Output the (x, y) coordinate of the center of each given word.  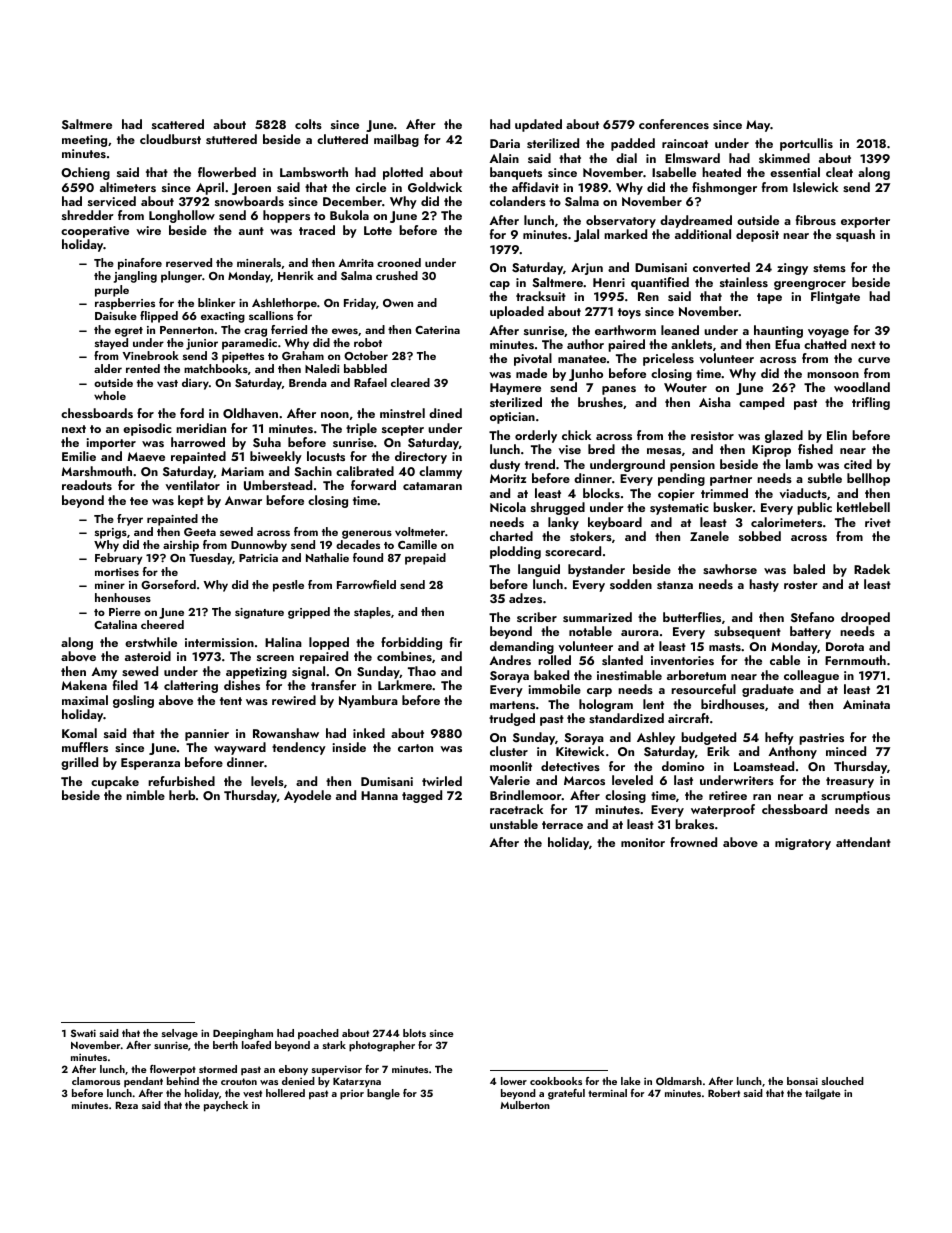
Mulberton (525, 1105)
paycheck (226, 1106)
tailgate (823, 1094)
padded (633, 144)
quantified (660, 283)
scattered (178, 124)
